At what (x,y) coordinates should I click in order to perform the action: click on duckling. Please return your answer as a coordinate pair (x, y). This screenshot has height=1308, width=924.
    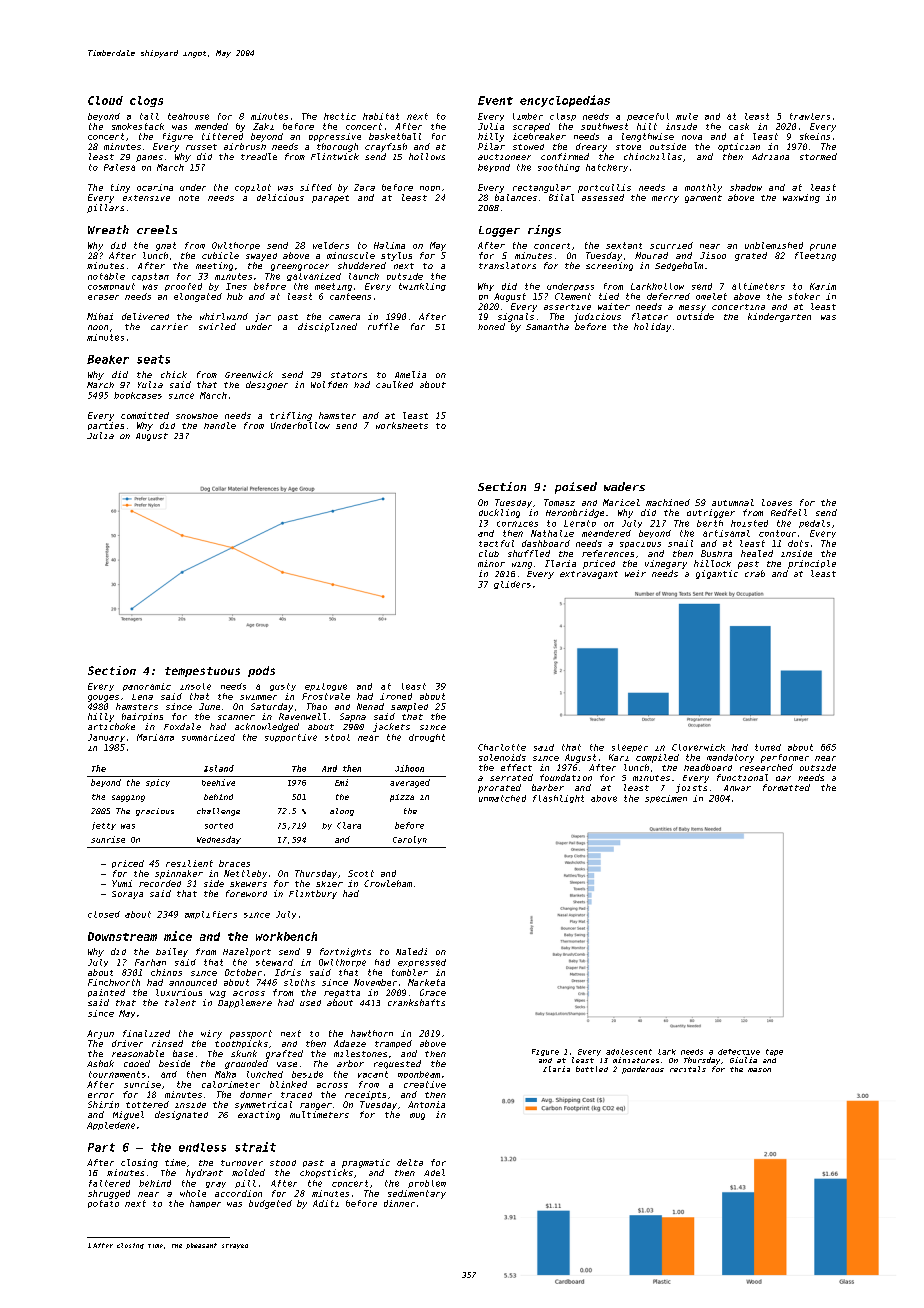
    Looking at the image, I should click on (499, 513).
